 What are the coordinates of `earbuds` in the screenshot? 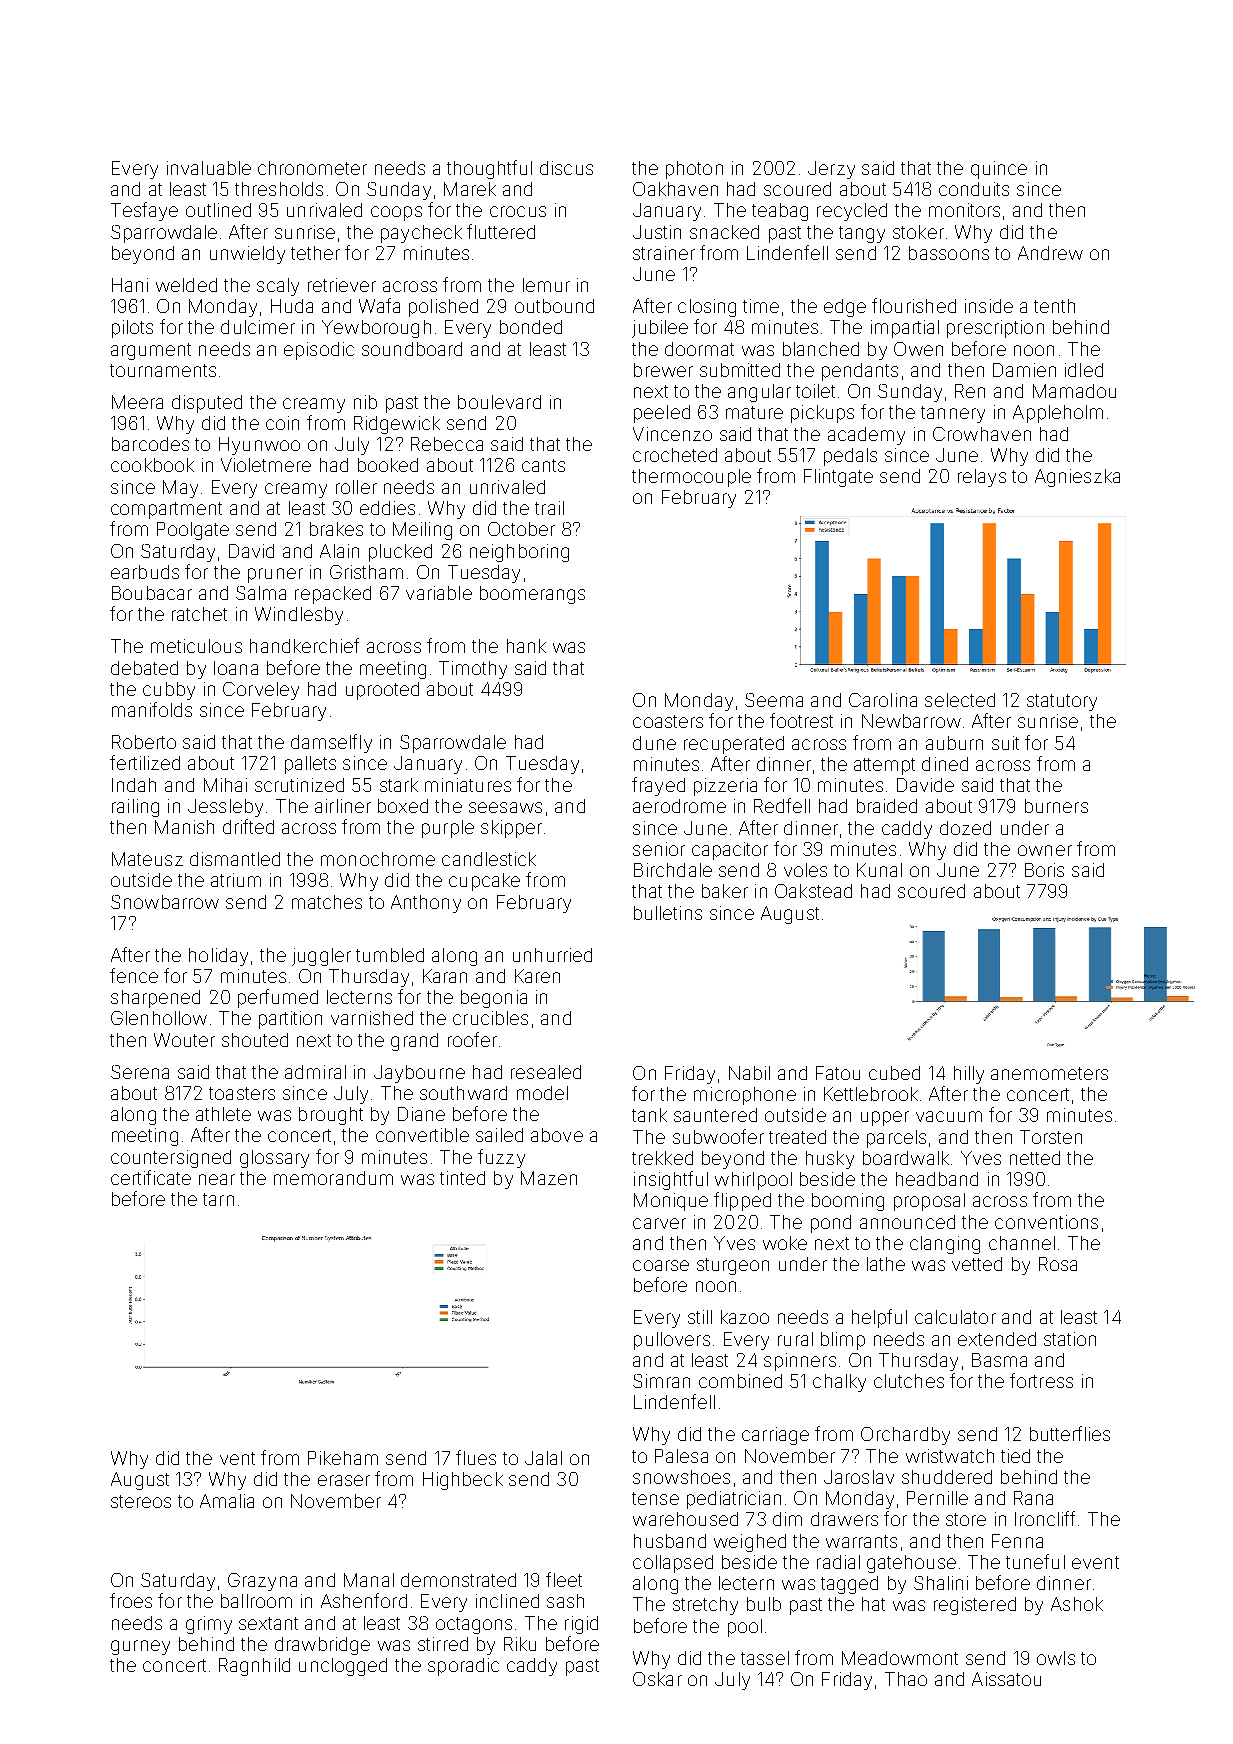 It's located at (145, 572).
